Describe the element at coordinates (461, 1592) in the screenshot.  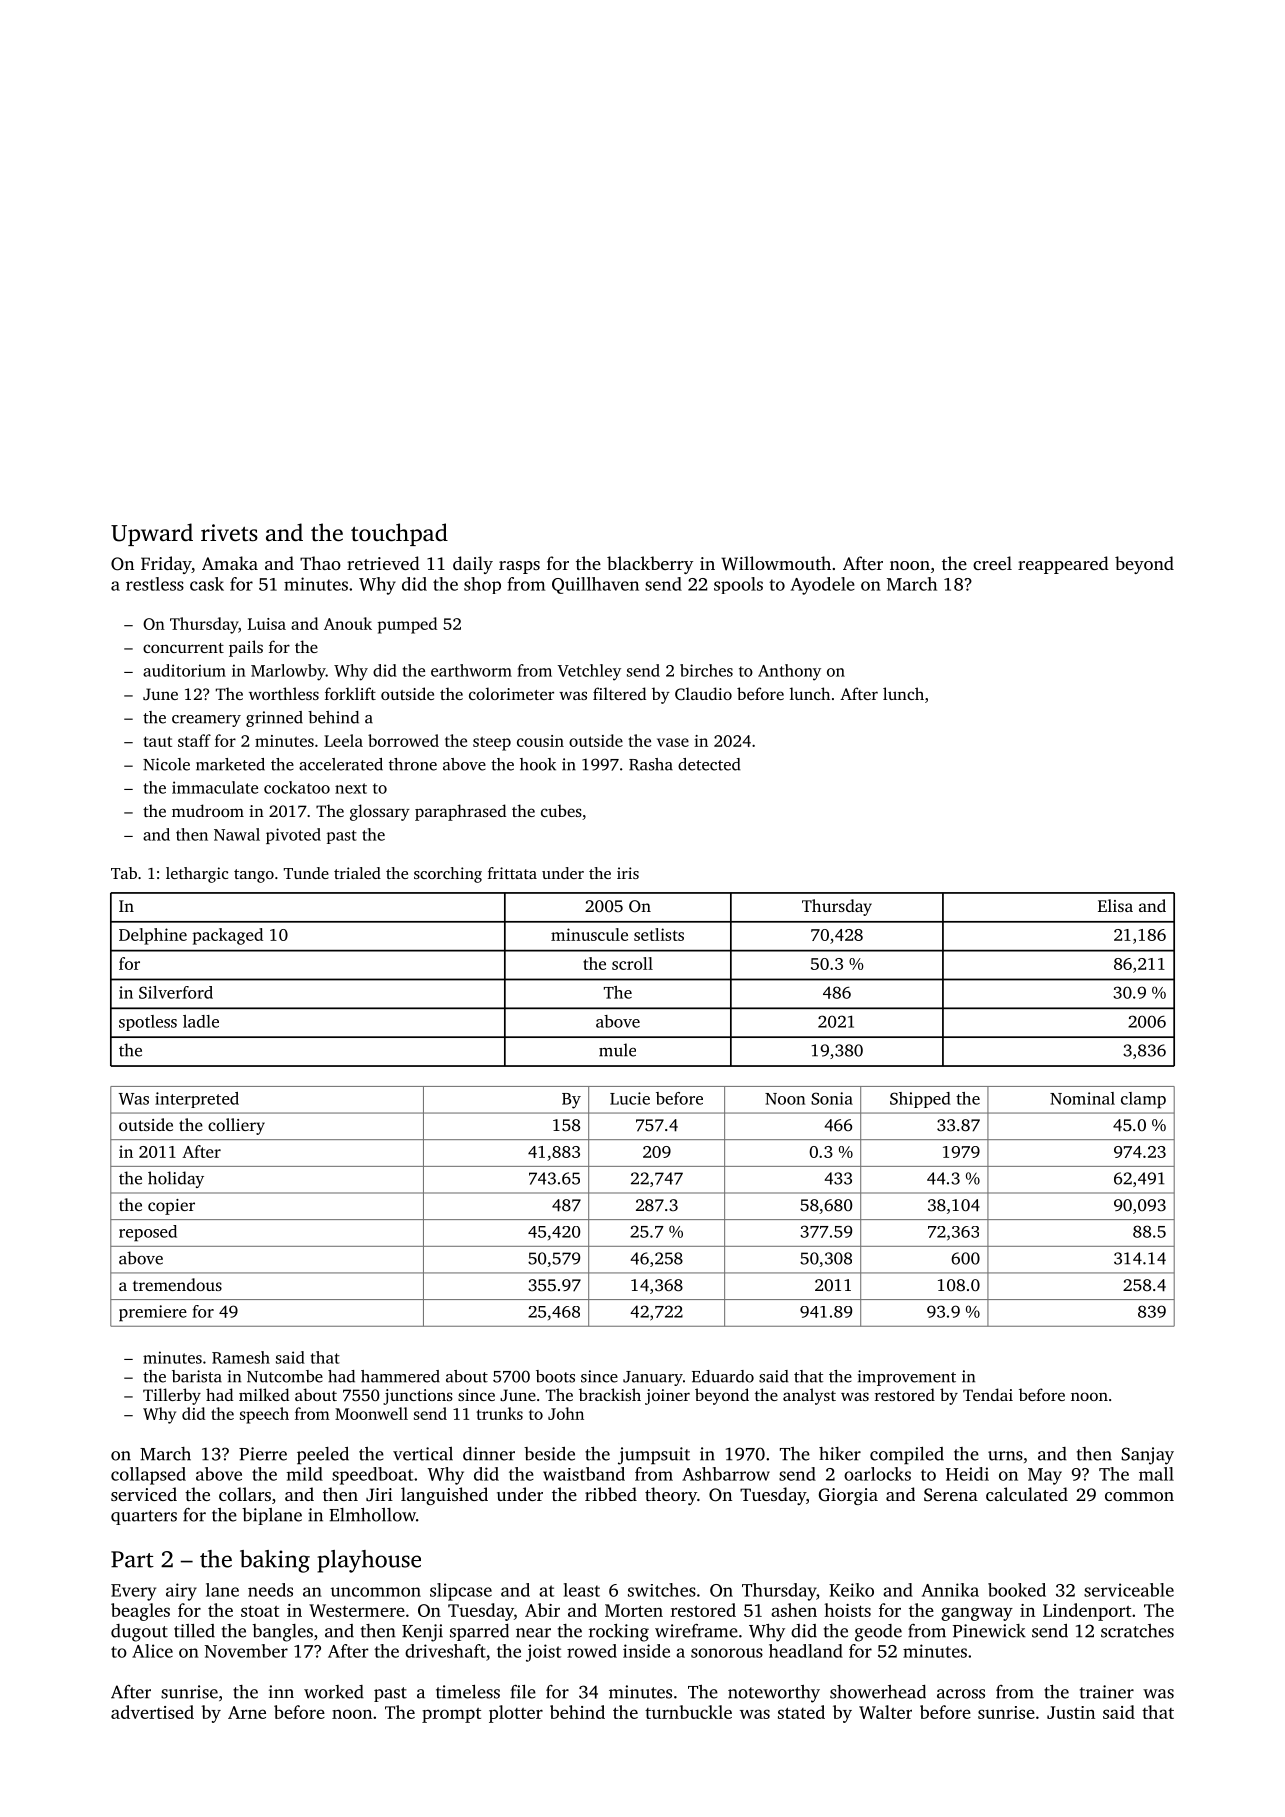
I see `slipcase` at that location.
